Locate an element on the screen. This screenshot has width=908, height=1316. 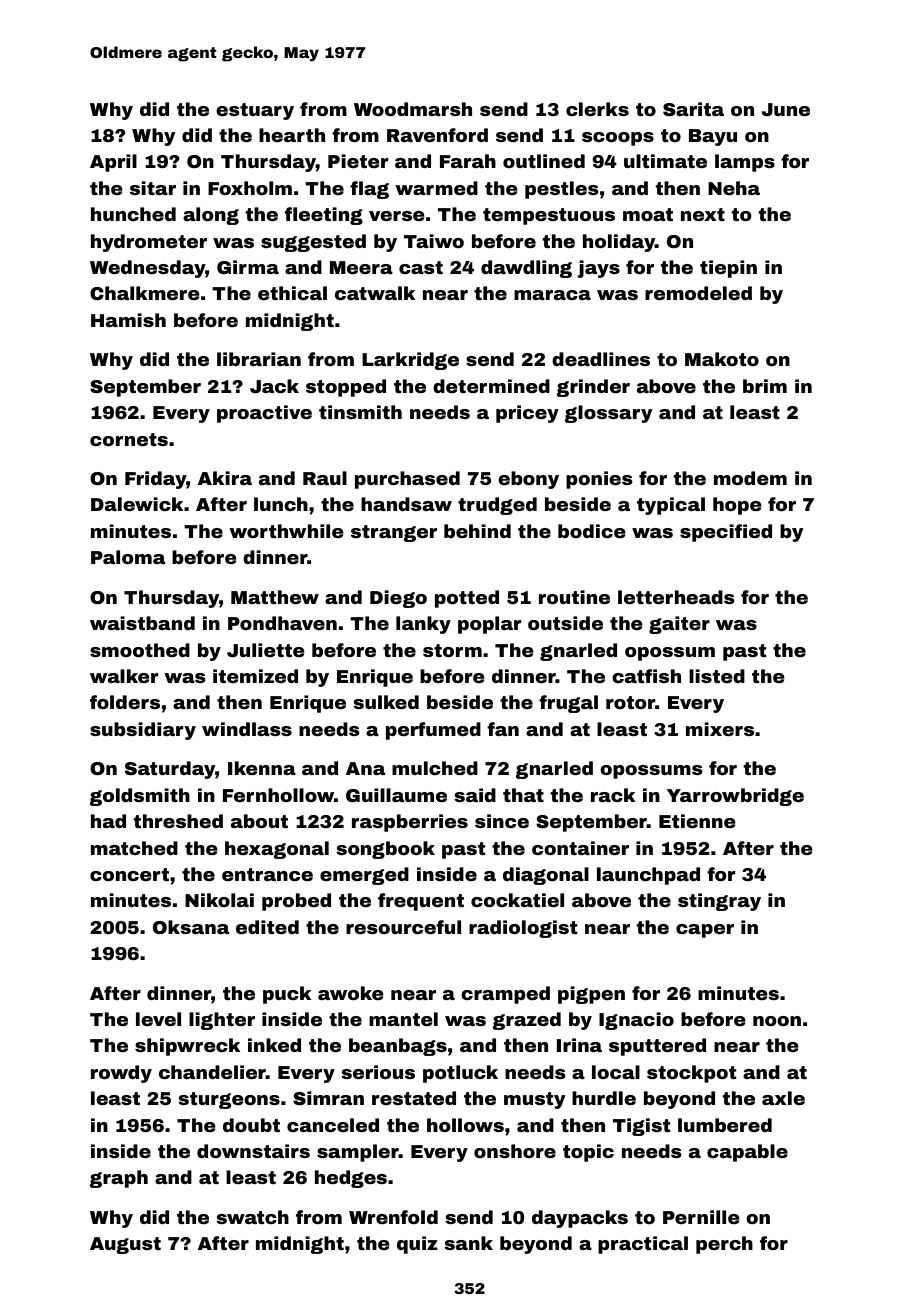
Raul is located at coordinates (325, 478).
